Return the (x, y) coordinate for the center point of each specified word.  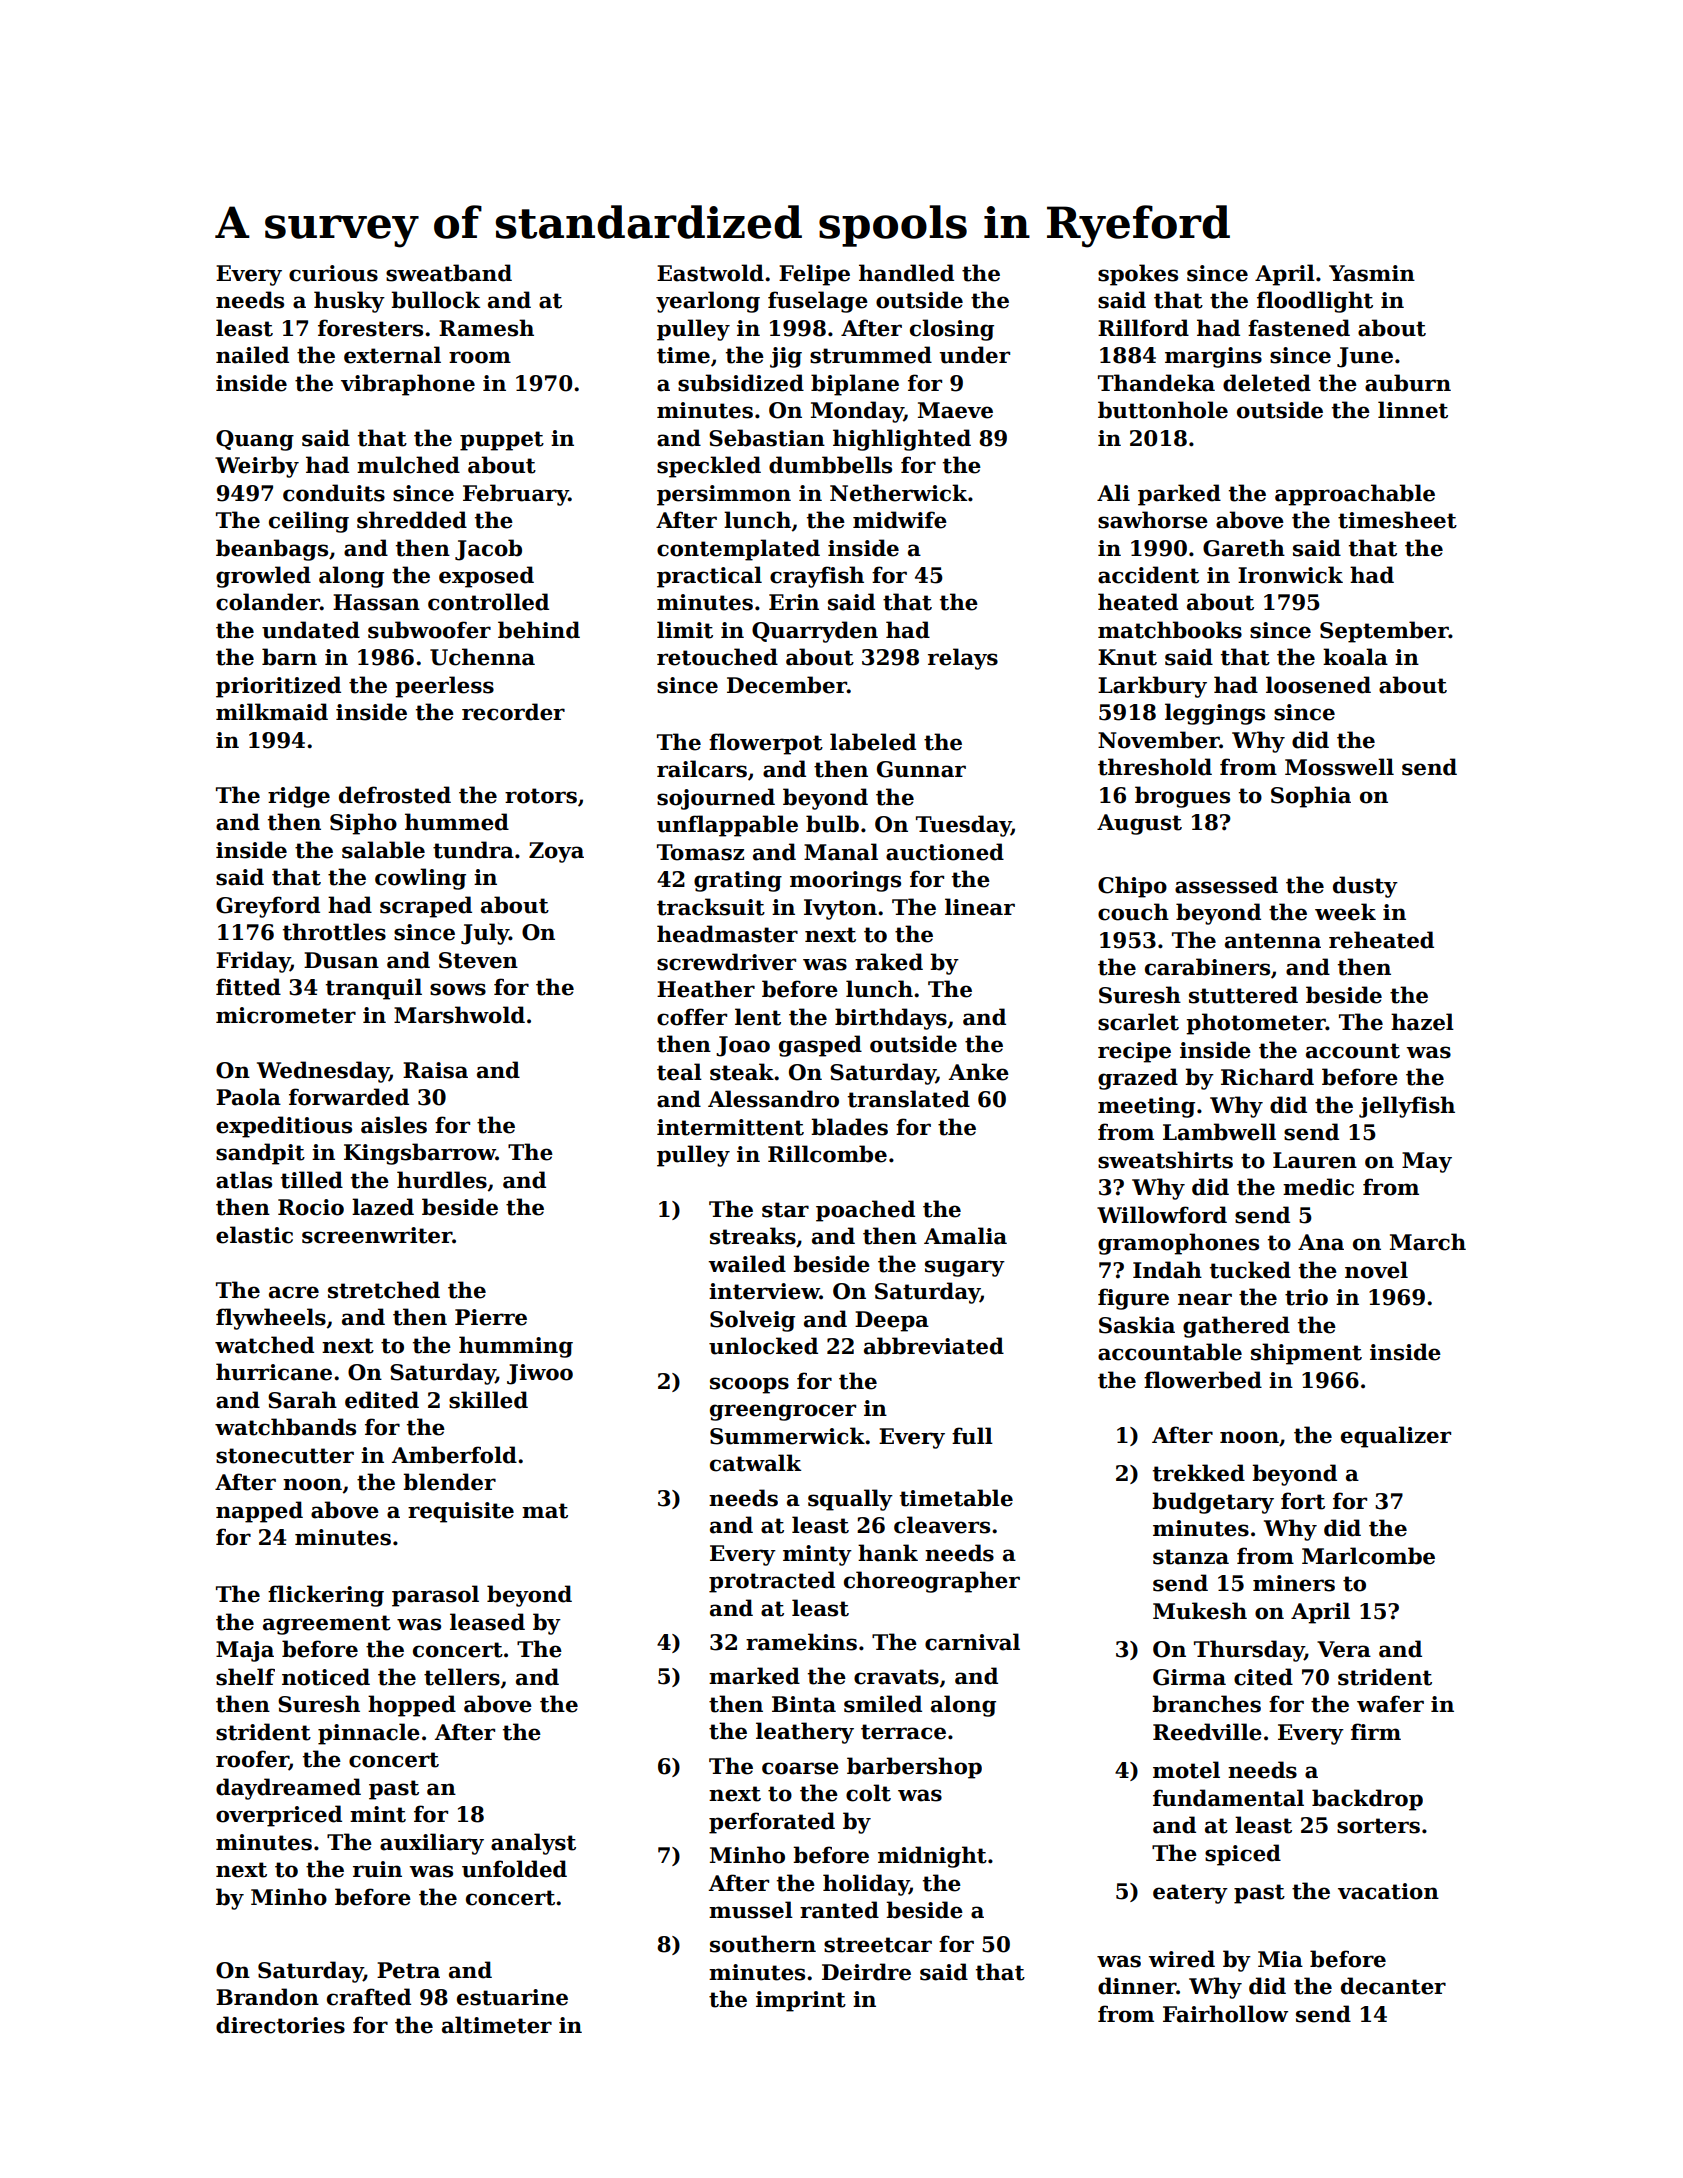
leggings (1215, 714)
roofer (252, 1760)
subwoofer (429, 630)
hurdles (442, 1180)
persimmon (724, 495)
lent (758, 1017)
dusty (1365, 887)
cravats (896, 1677)
